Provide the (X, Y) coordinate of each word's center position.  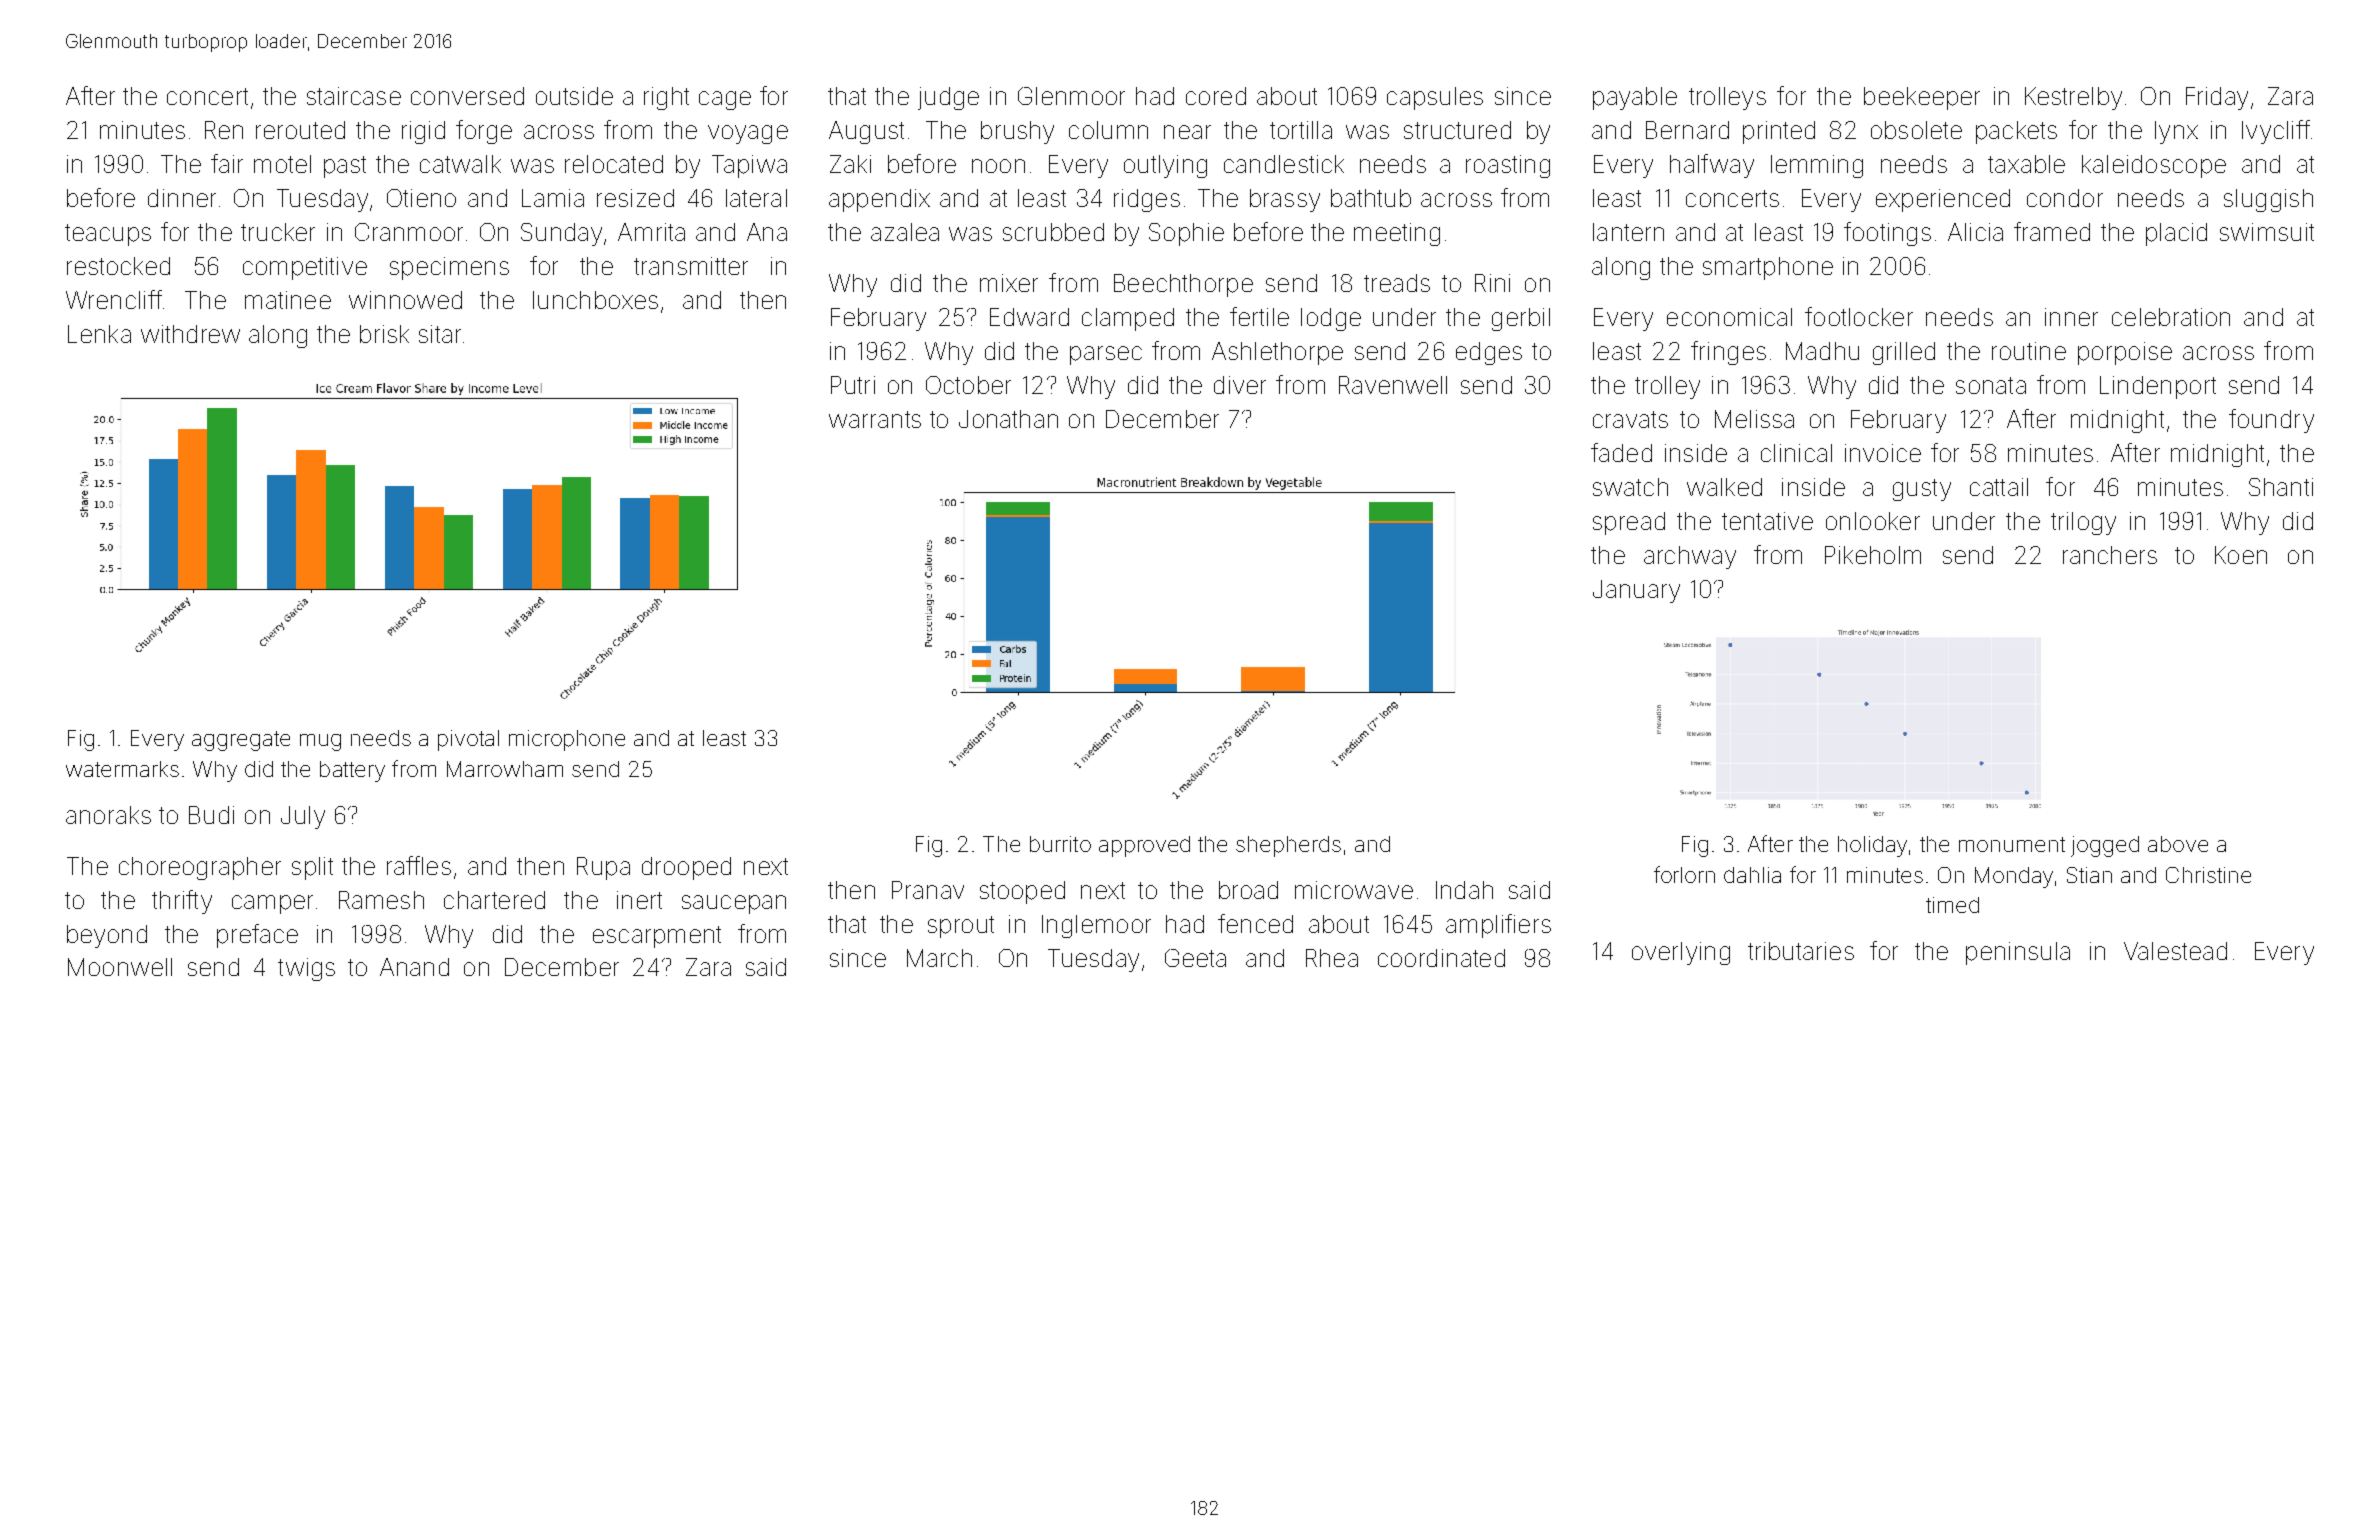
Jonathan (1008, 419)
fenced (1255, 923)
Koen (2241, 555)
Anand (414, 967)
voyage (748, 134)
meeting (1397, 234)
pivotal (468, 740)
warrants (875, 419)
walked (1724, 487)
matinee (288, 300)
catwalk (460, 164)
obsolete (1916, 130)
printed (1779, 132)
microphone (567, 740)
